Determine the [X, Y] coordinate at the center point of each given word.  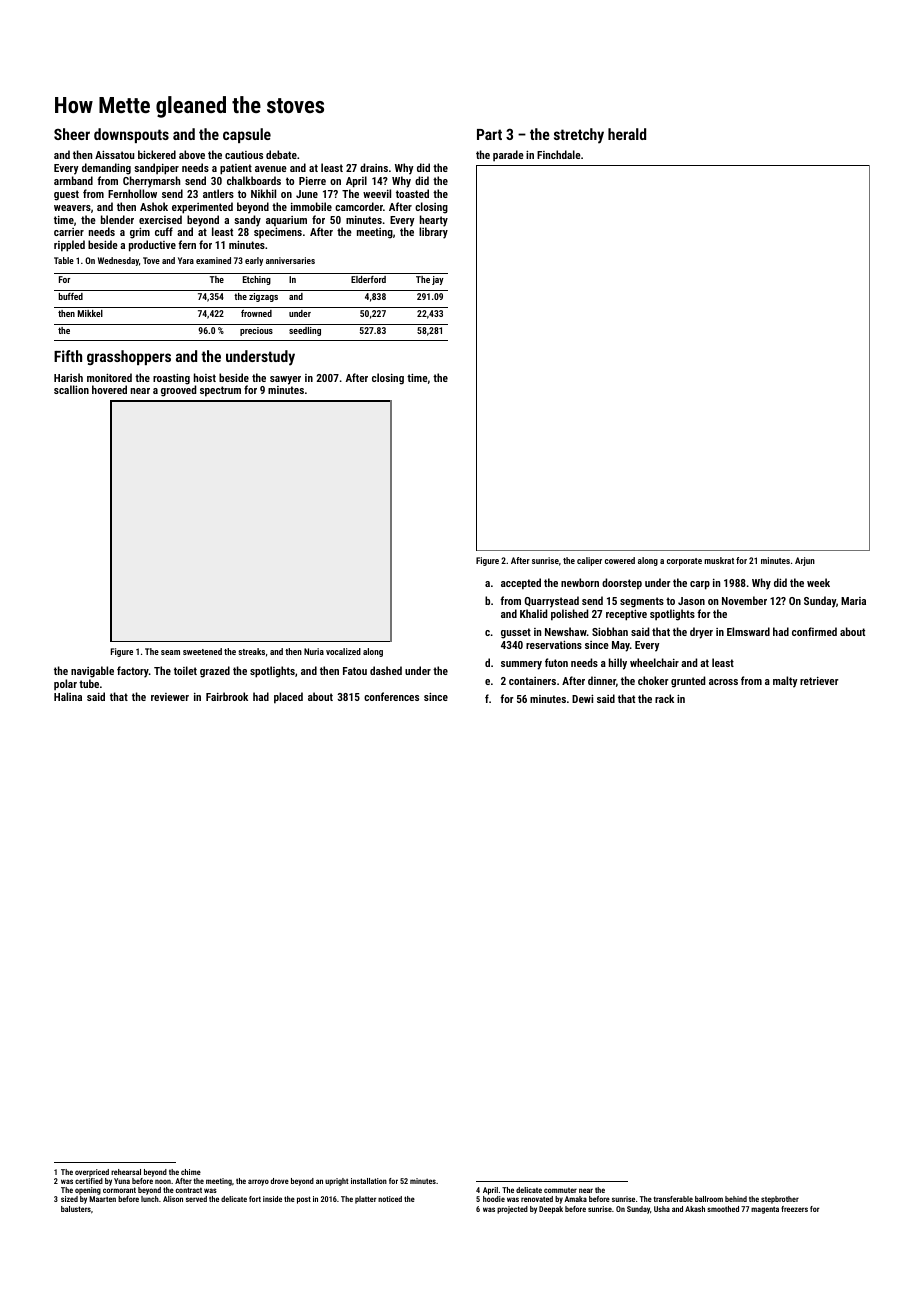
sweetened [202, 651]
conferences [391, 696]
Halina [68, 696]
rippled [69, 246]
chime [191, 1172]
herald [627, 134]
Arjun [805, 561]
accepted [521, 584]
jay [438, 280]
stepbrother [780, 1200]
